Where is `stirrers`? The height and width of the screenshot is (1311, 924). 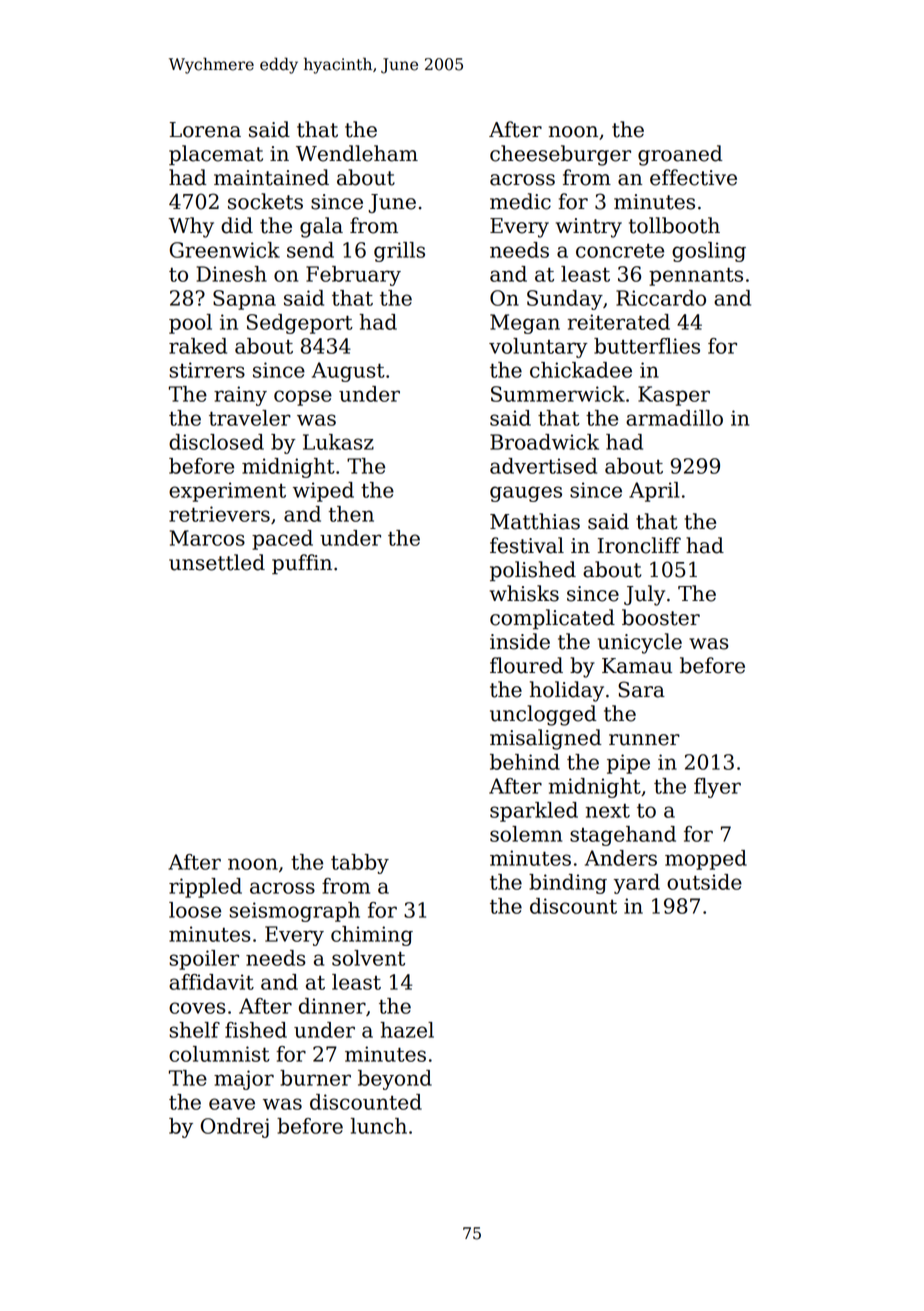
stirrers is located at coordinates (207, 370).
